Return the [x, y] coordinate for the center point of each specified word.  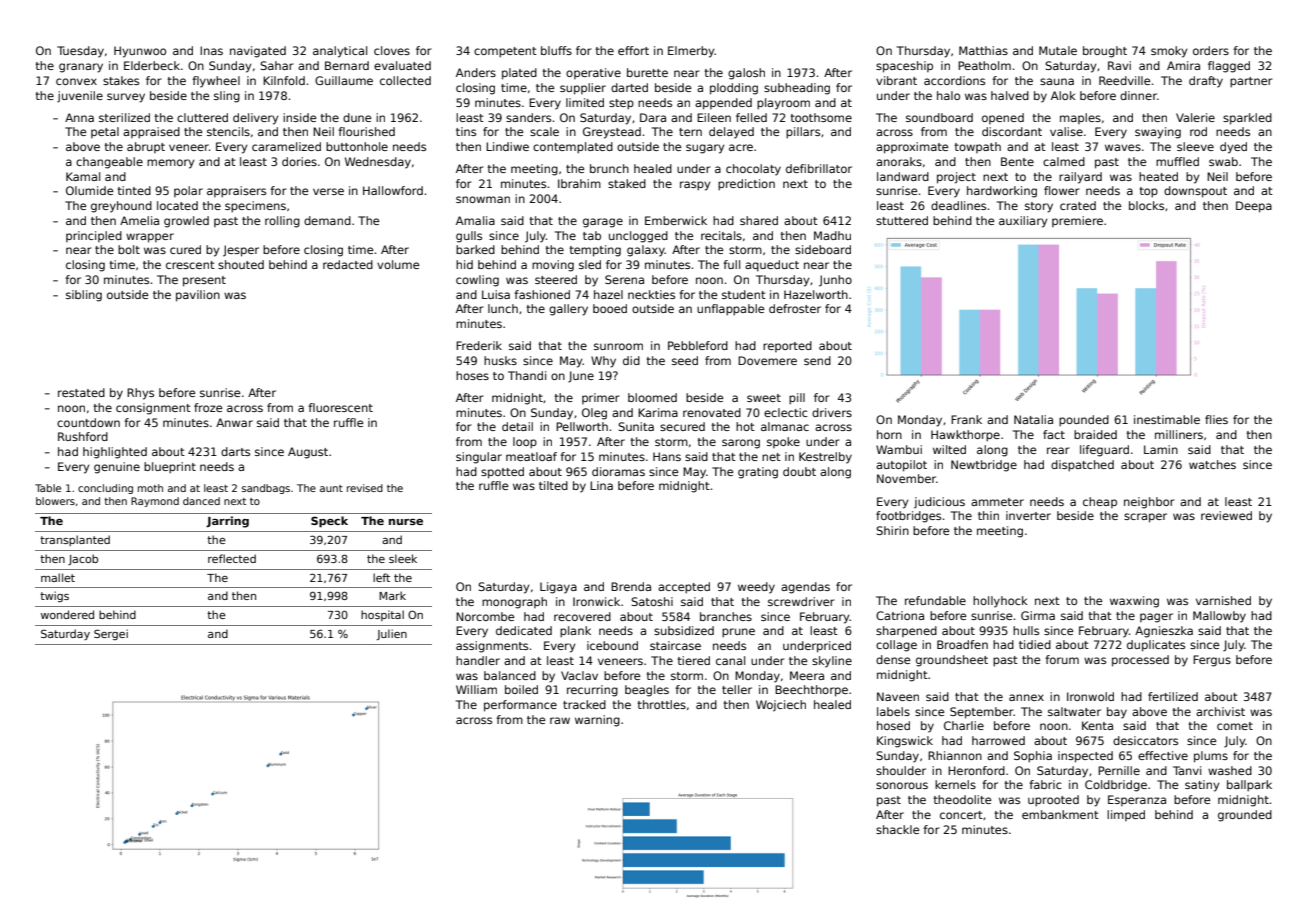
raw [560, 720]
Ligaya [558, 588]
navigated [258, 52]
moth [150, 488]
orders [1211, 50]
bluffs [556, 50]
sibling [84, 296]
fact [1054, 434]
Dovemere [767, 360]
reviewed [1226, 515]
